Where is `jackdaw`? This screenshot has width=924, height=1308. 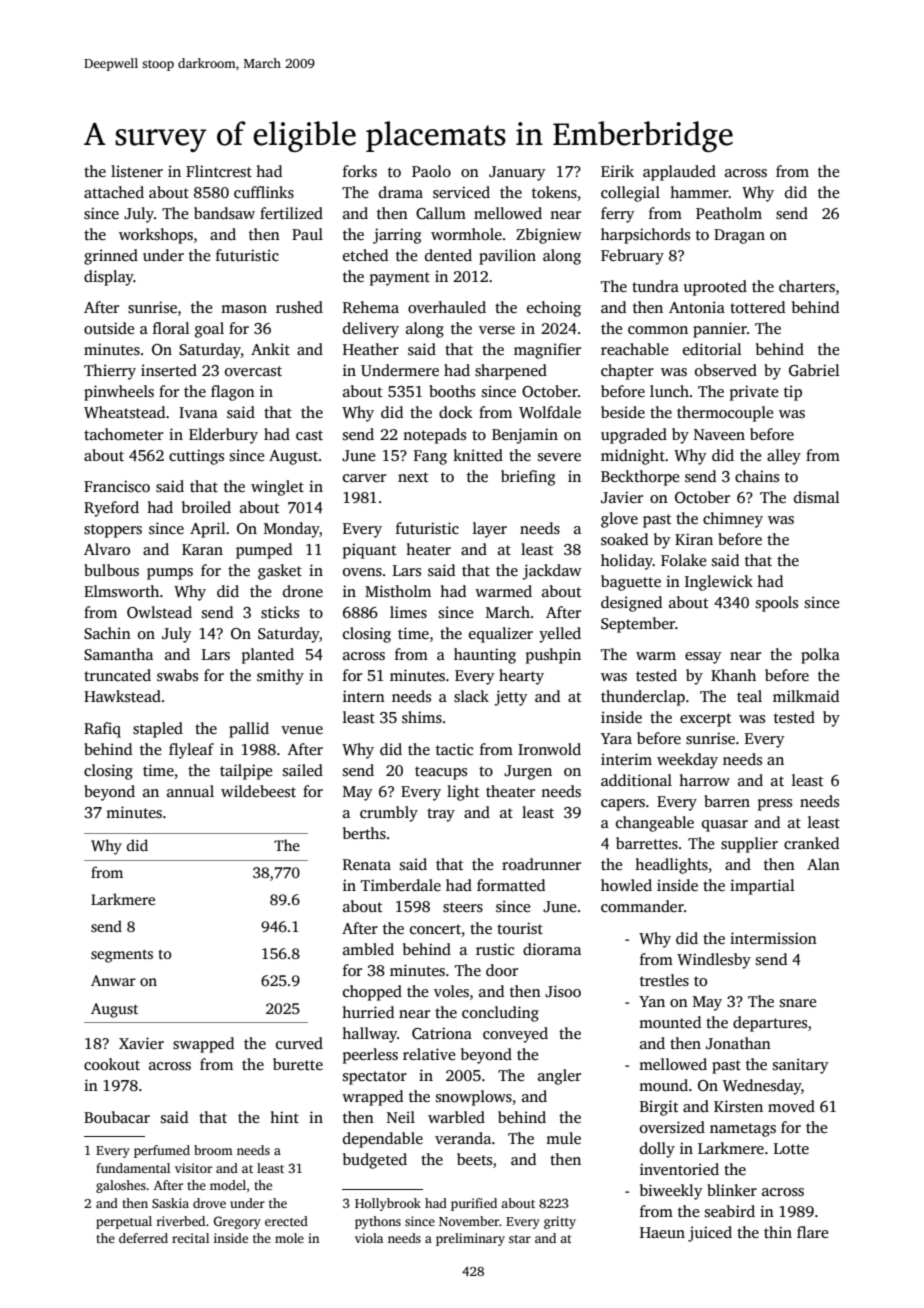 jackdaw is located at coordinates (552, 572).
